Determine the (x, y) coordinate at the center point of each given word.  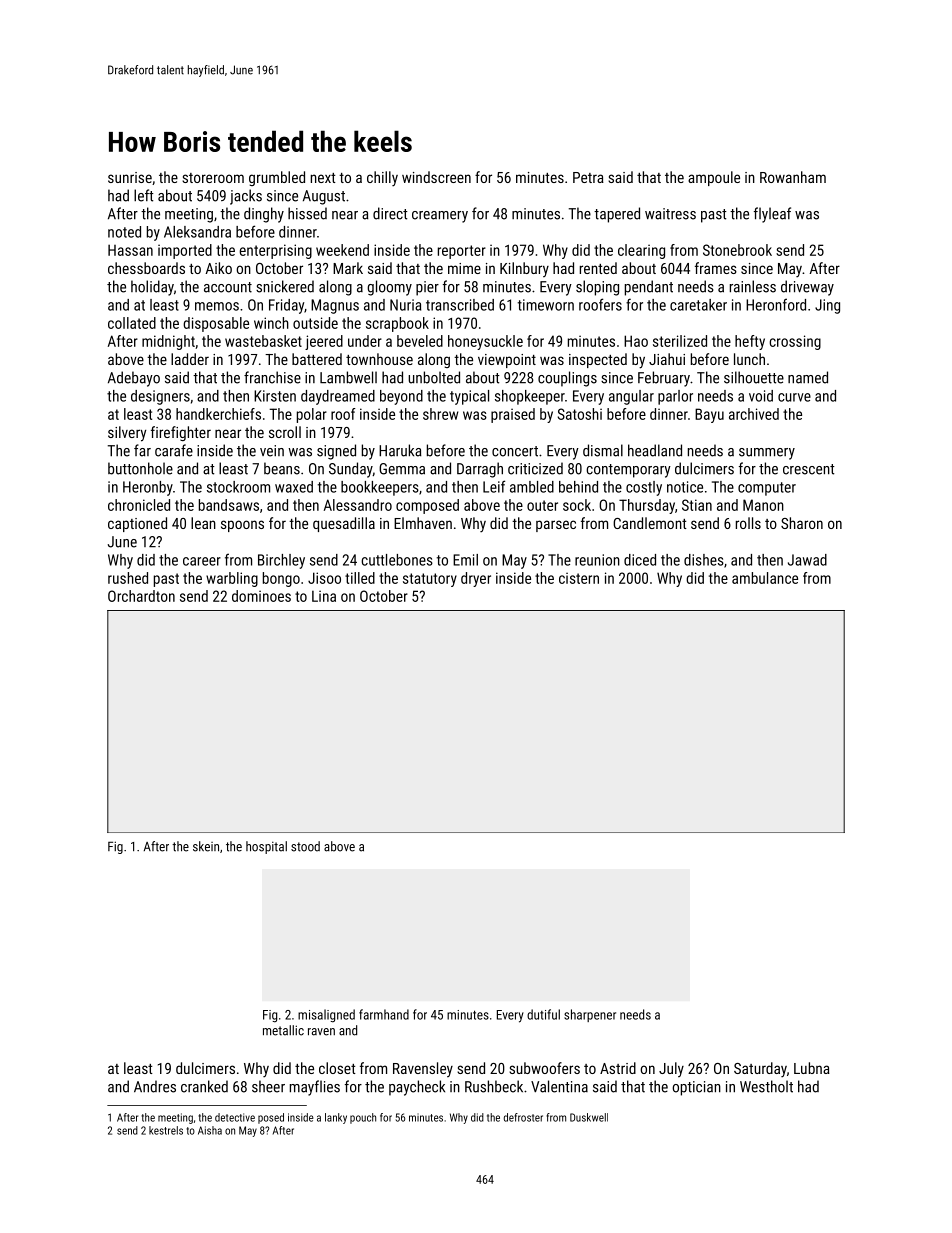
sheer (268, 1086)
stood (305, 846)
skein (206, 846)
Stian (697, 505)
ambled (532, 487)
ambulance (765, 578)
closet (337, 1068)
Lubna (812, 1068)
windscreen (436, 177)
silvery (127, 434)
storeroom (213, 178)
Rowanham (793, 177)
